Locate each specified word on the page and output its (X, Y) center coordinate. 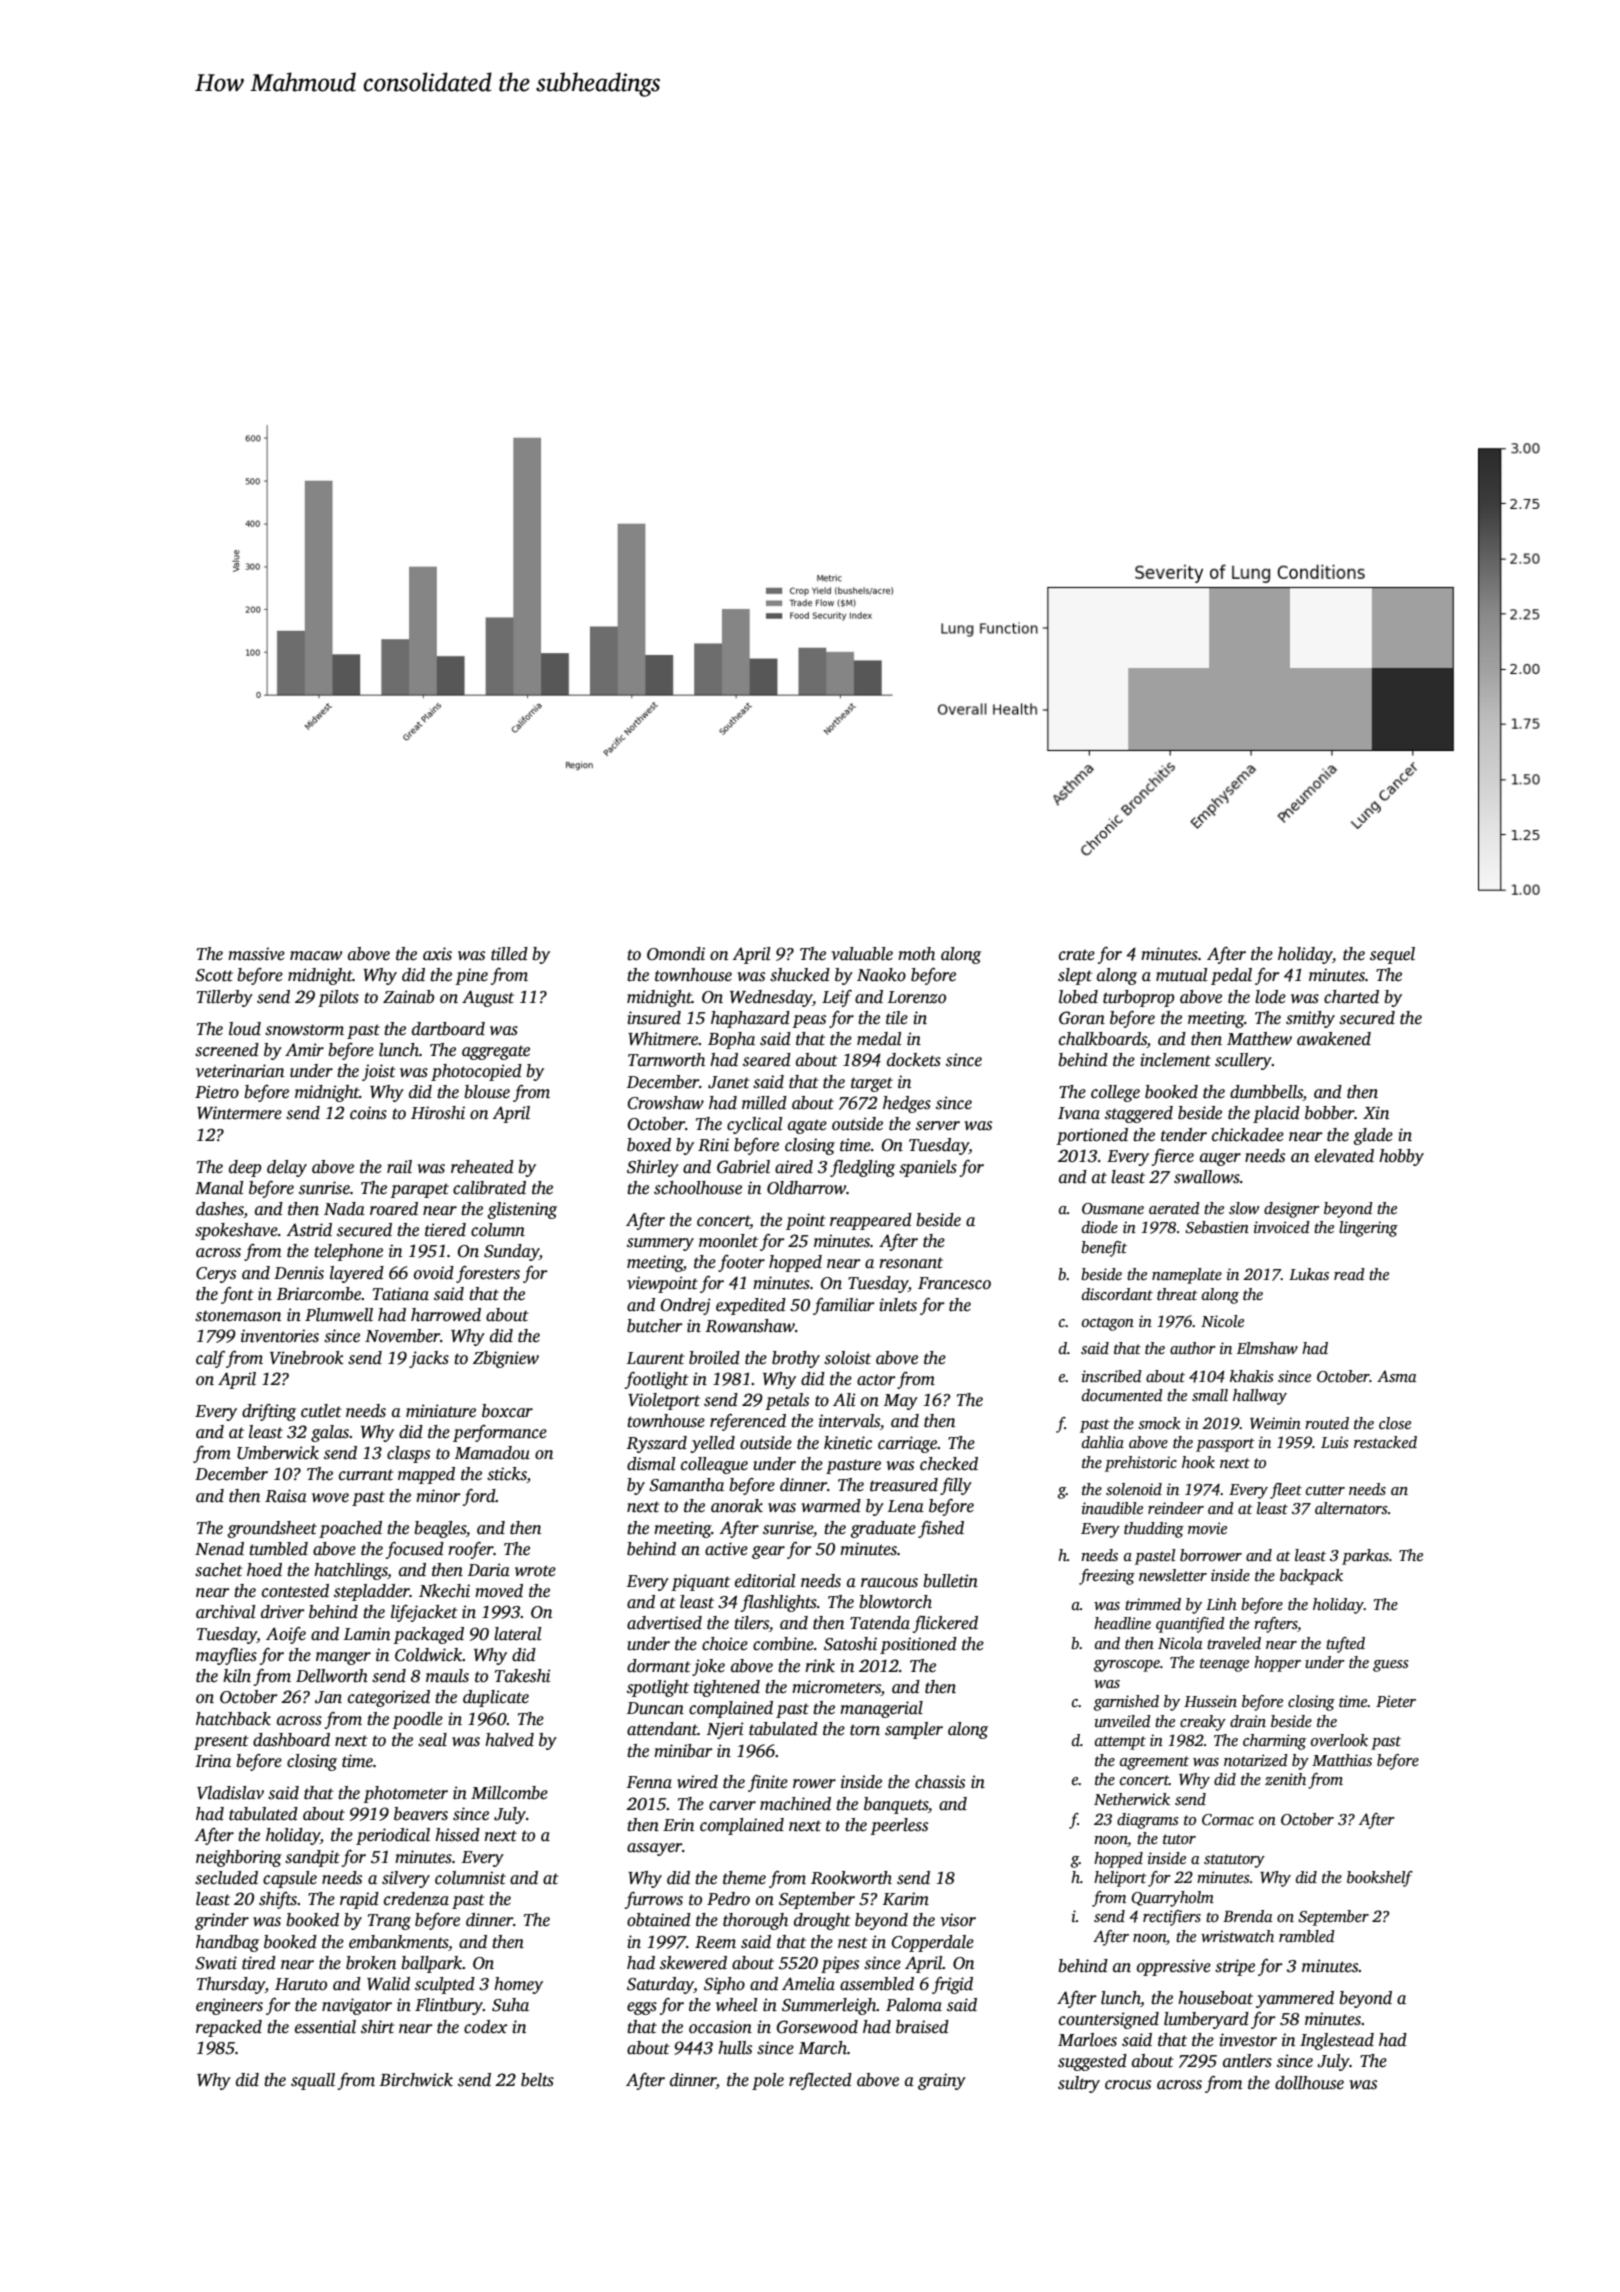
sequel (1392, 955)
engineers (229, 2006)
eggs (642, 2008)
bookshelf (1380, 1879)
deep (245, 1168)
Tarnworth (666, 1060)
